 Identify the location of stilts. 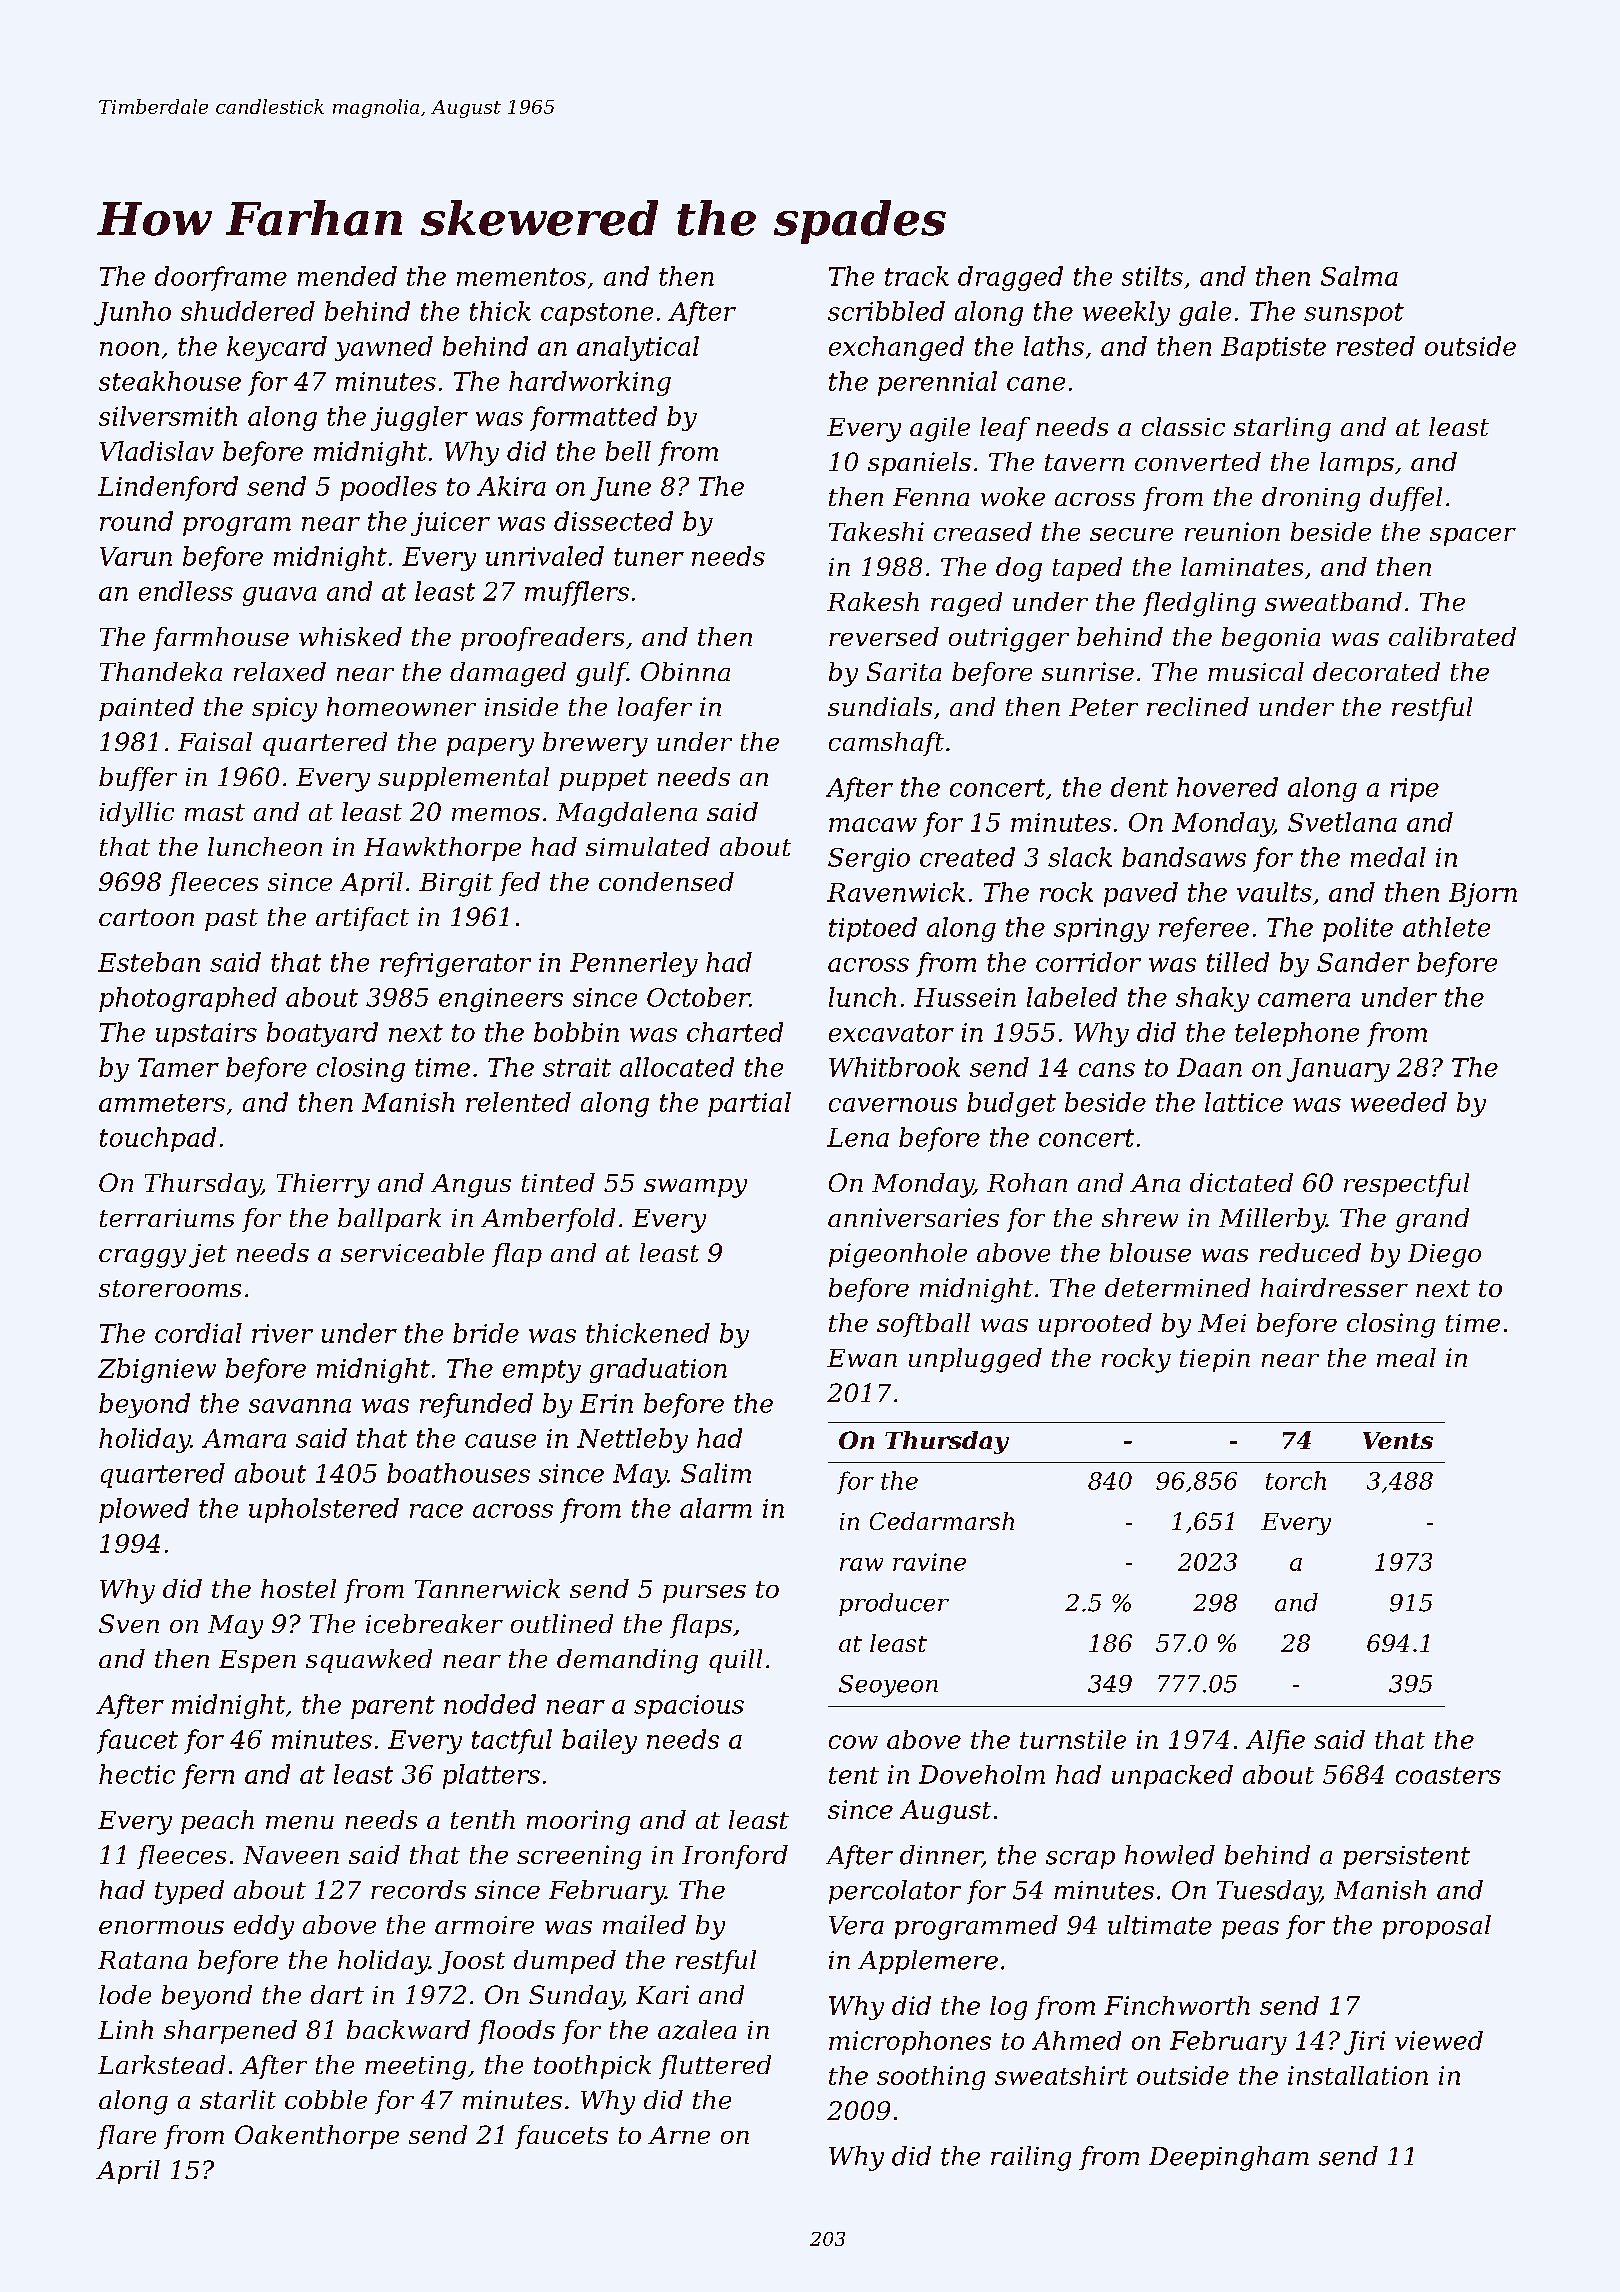
(1152, 276).
